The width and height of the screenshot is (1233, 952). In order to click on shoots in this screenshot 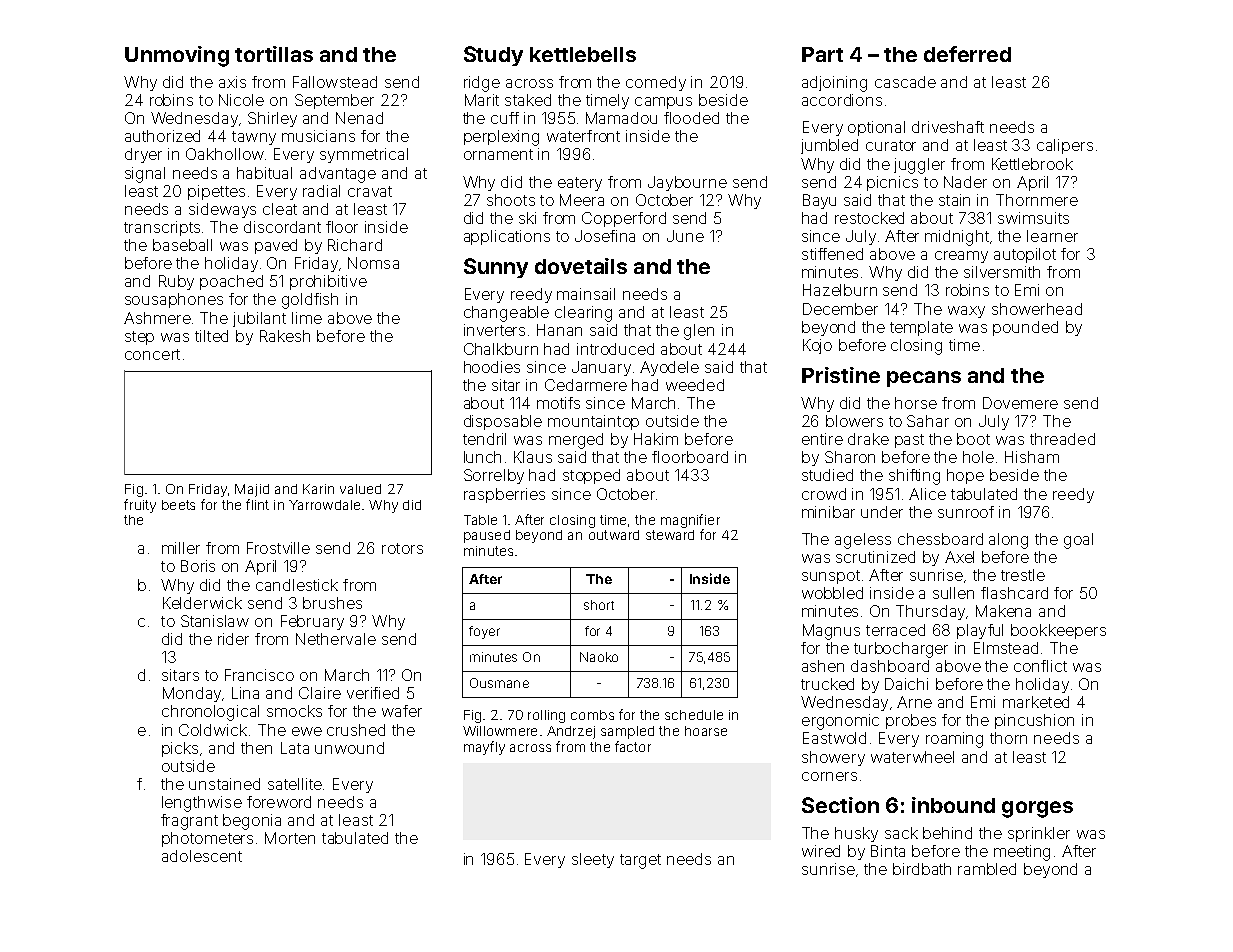, I will do `click(511, 200)`.
